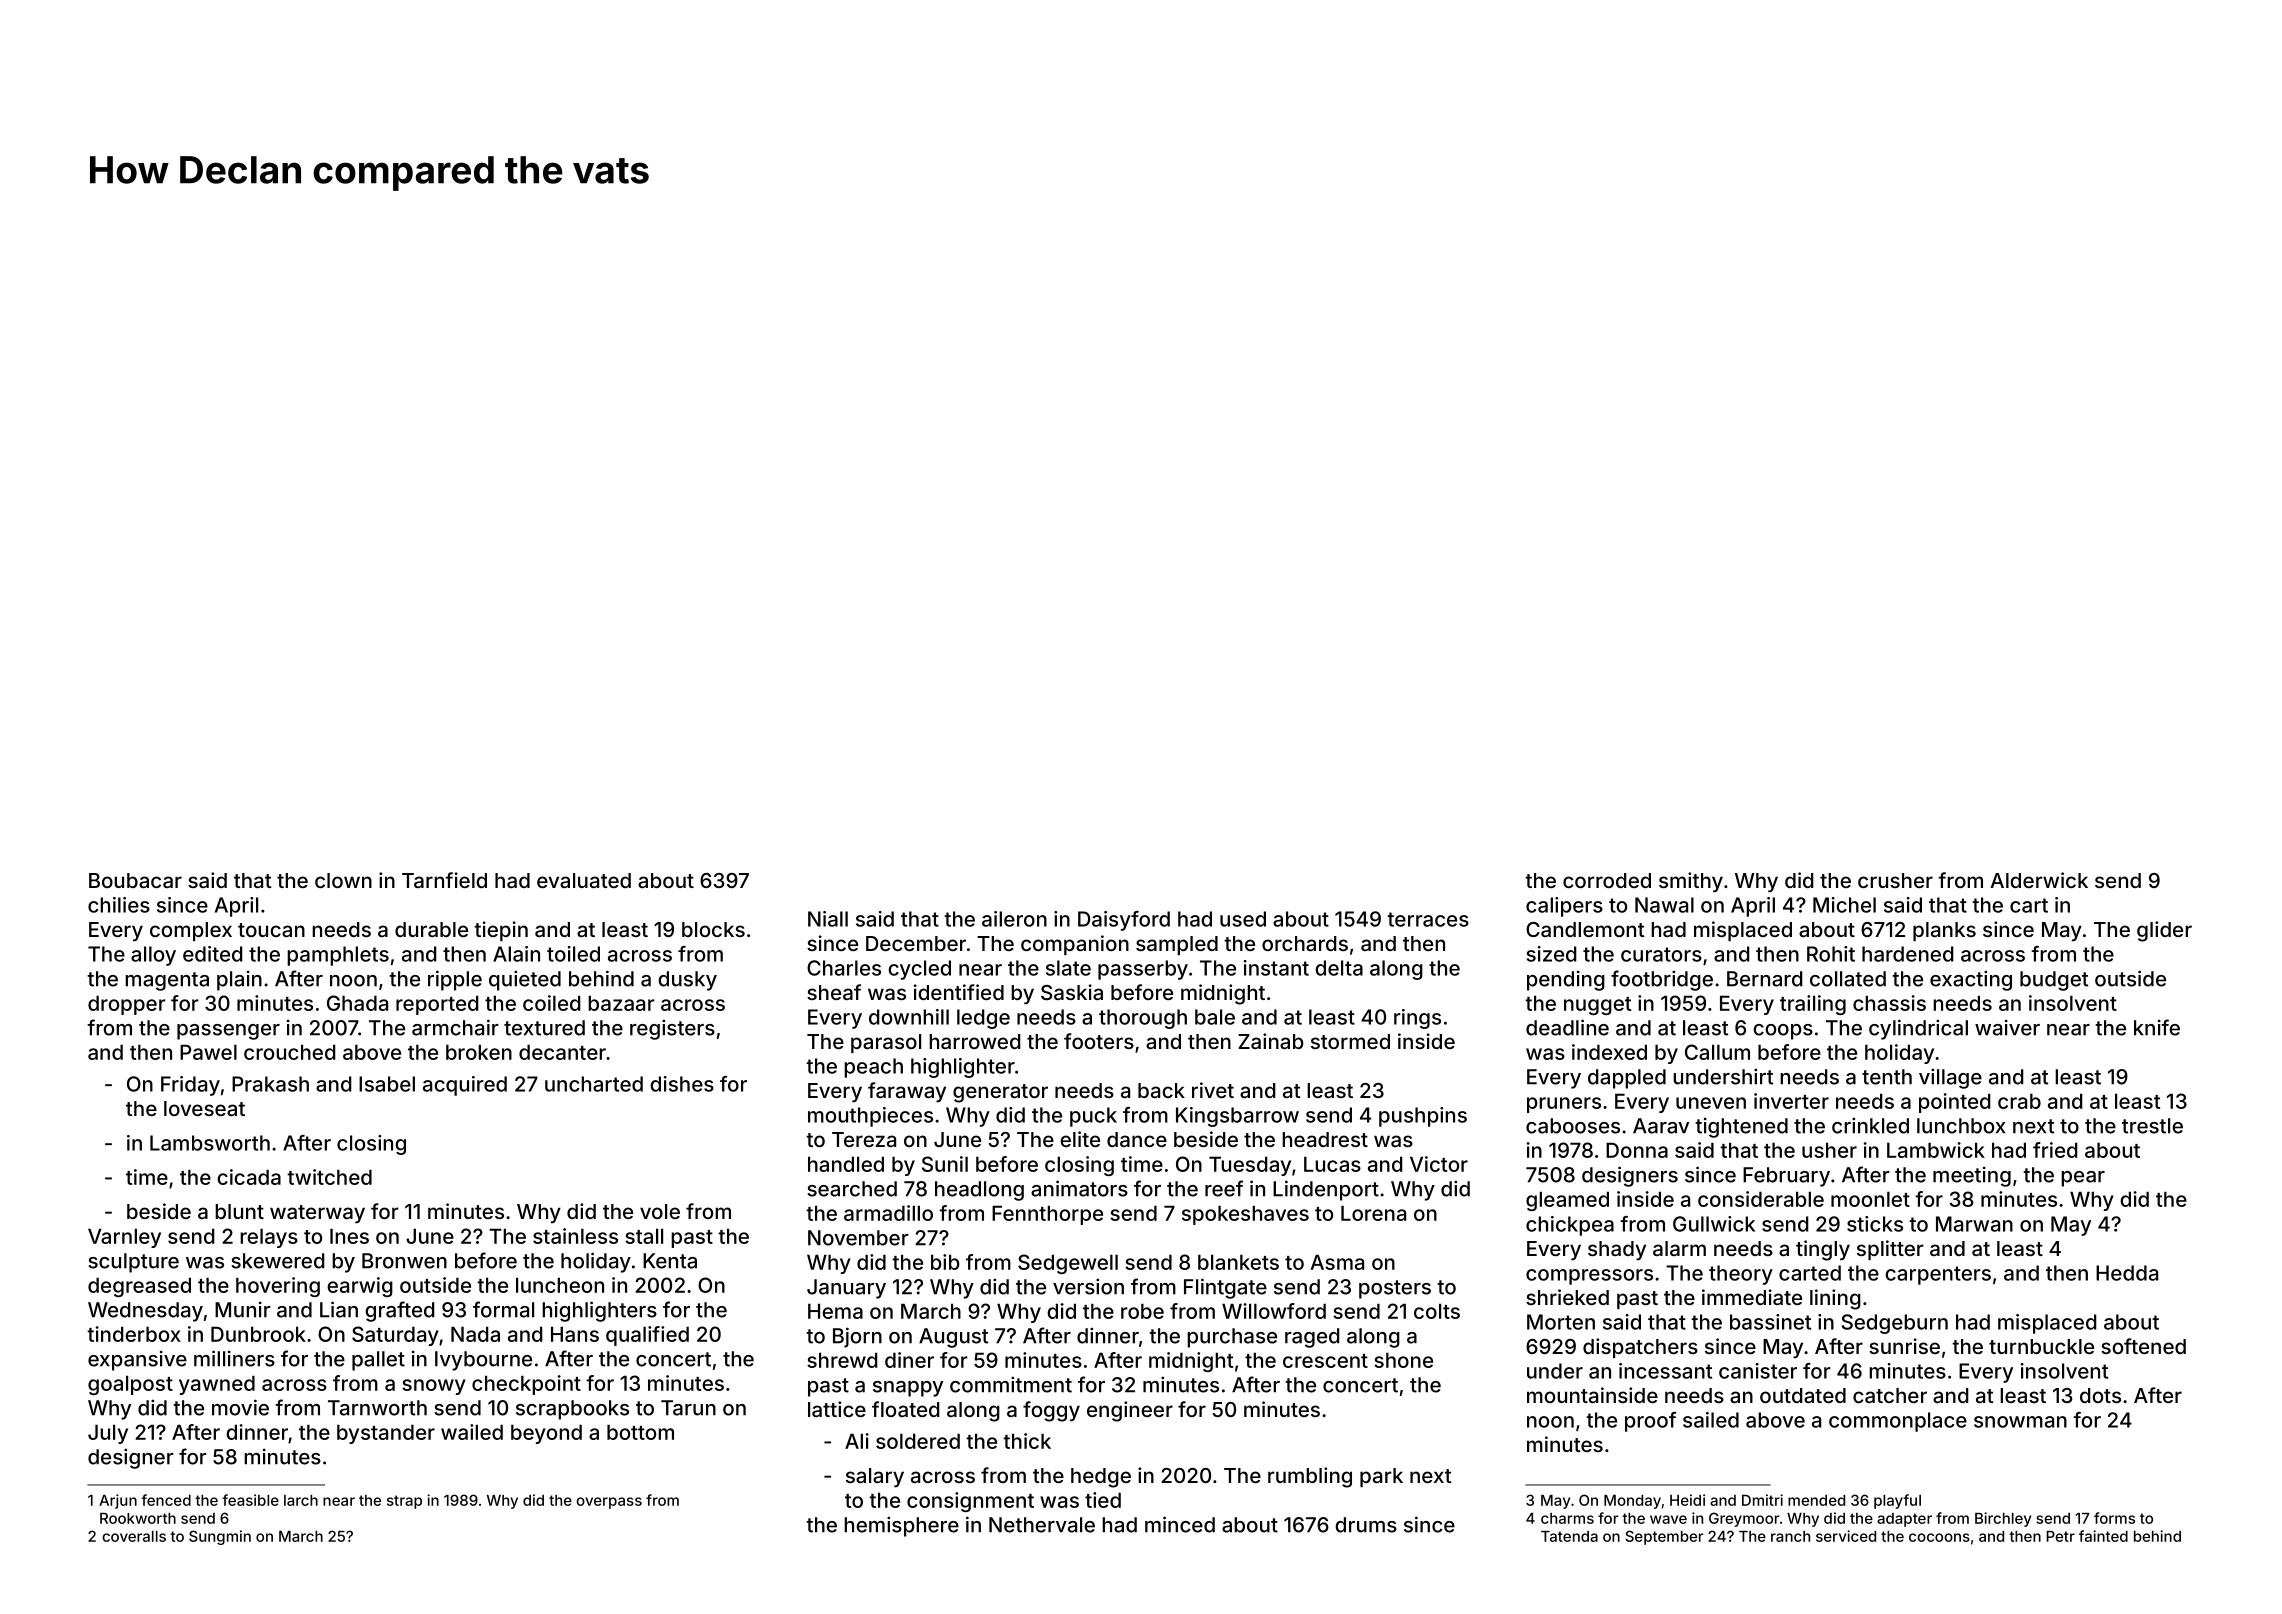  What do you see at coordinates (1816, 1500) in the screenshot?
I see `mended` at bounding box center [1816, 1500].
